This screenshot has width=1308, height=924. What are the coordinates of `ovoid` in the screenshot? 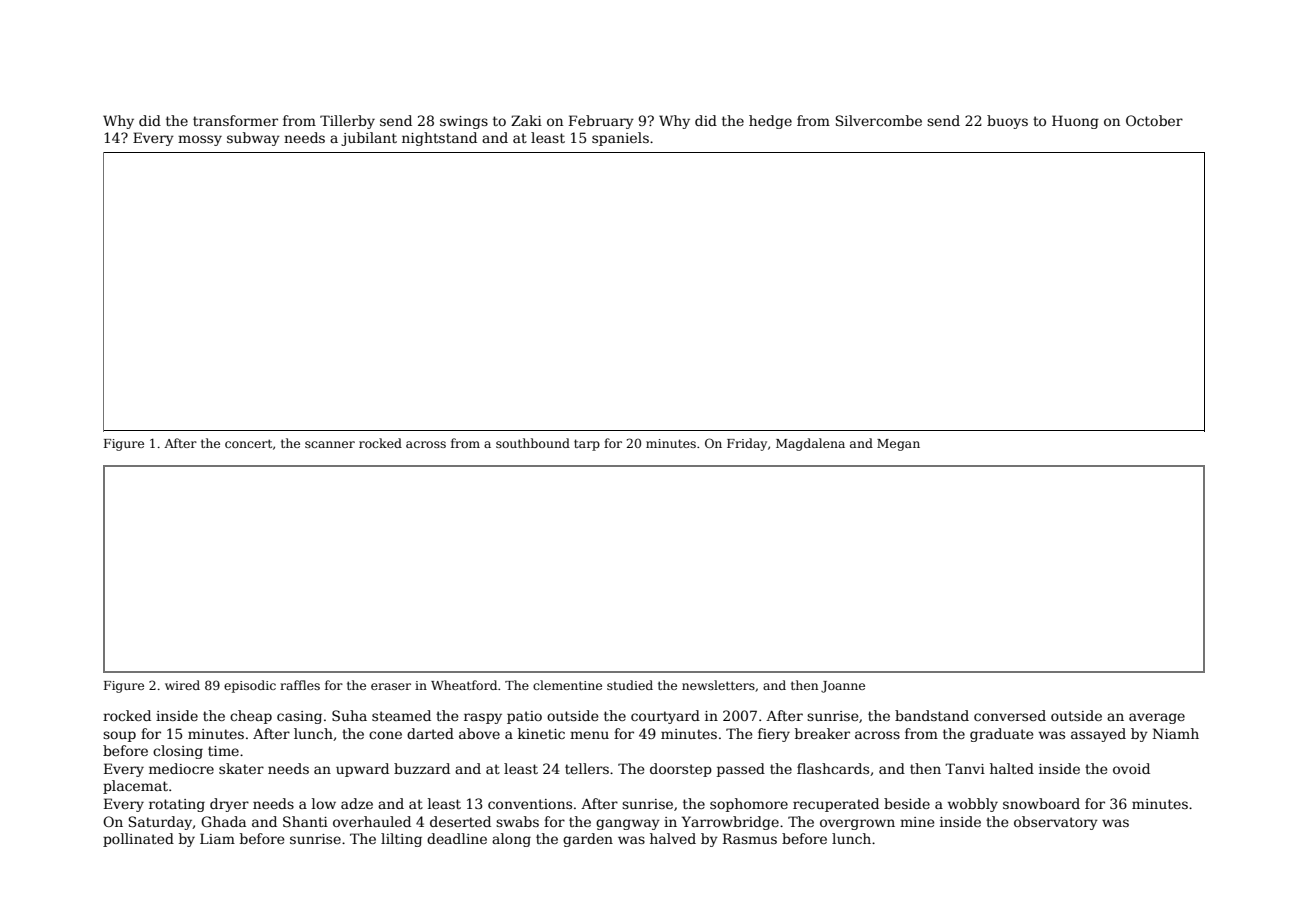 It's located at (1131, 768).
